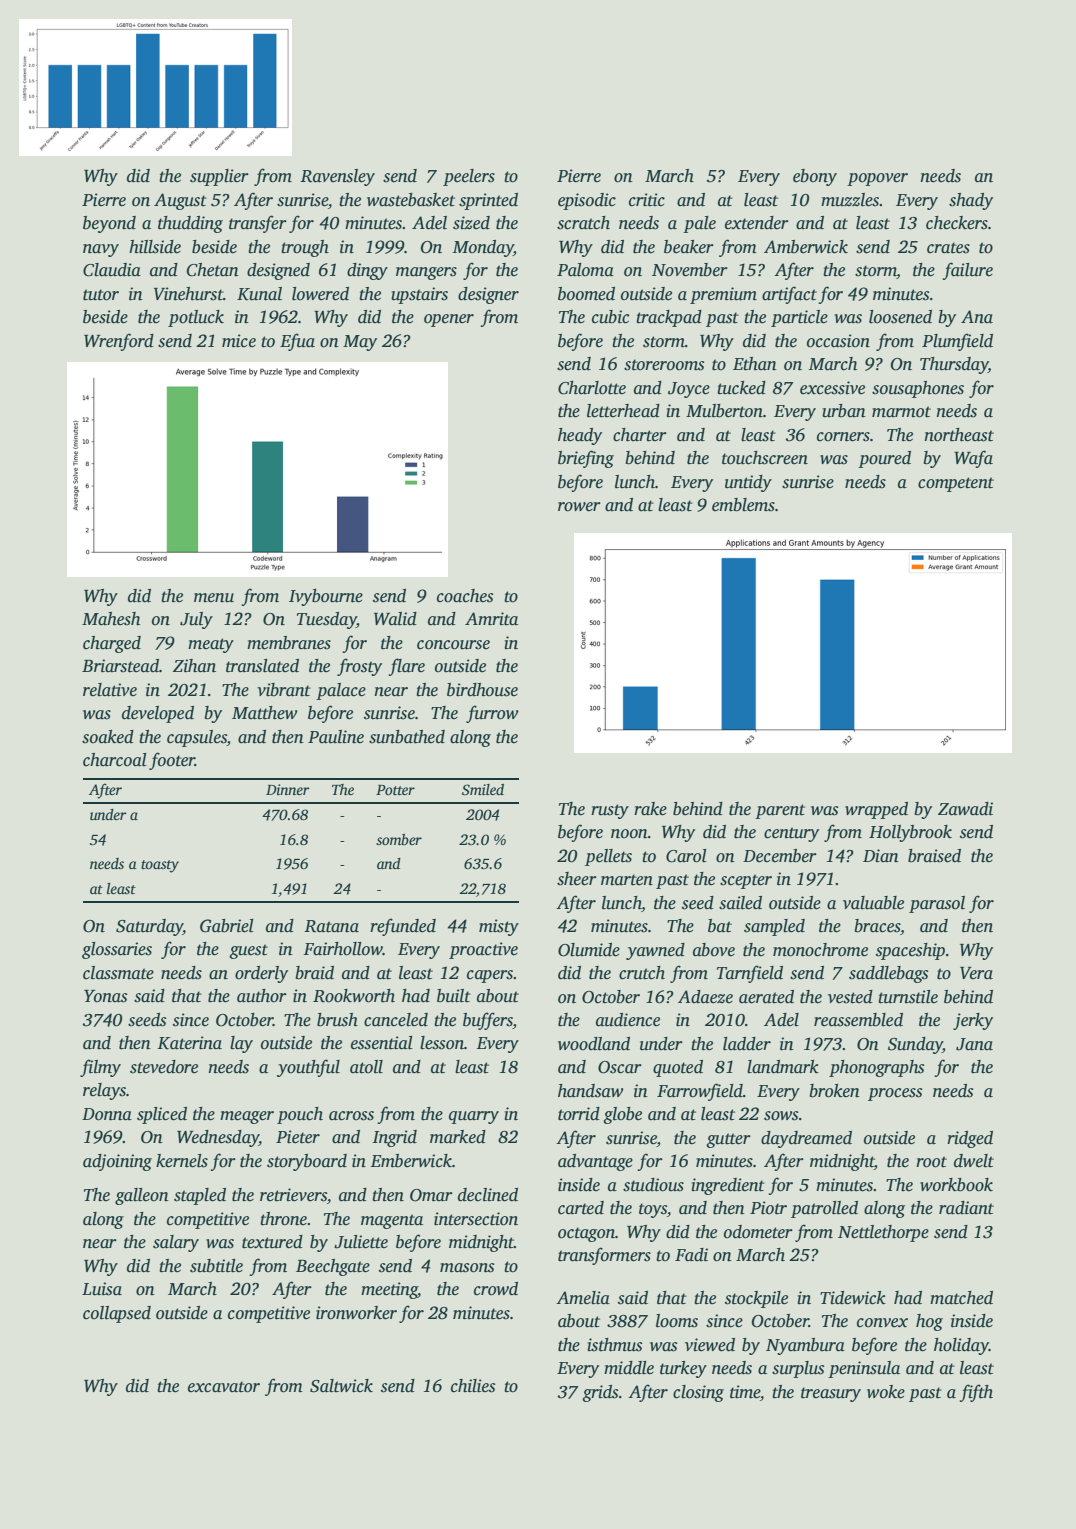 The width and height of the document is (1076, 1529). I want to click on sheer, so click(577, 879).
